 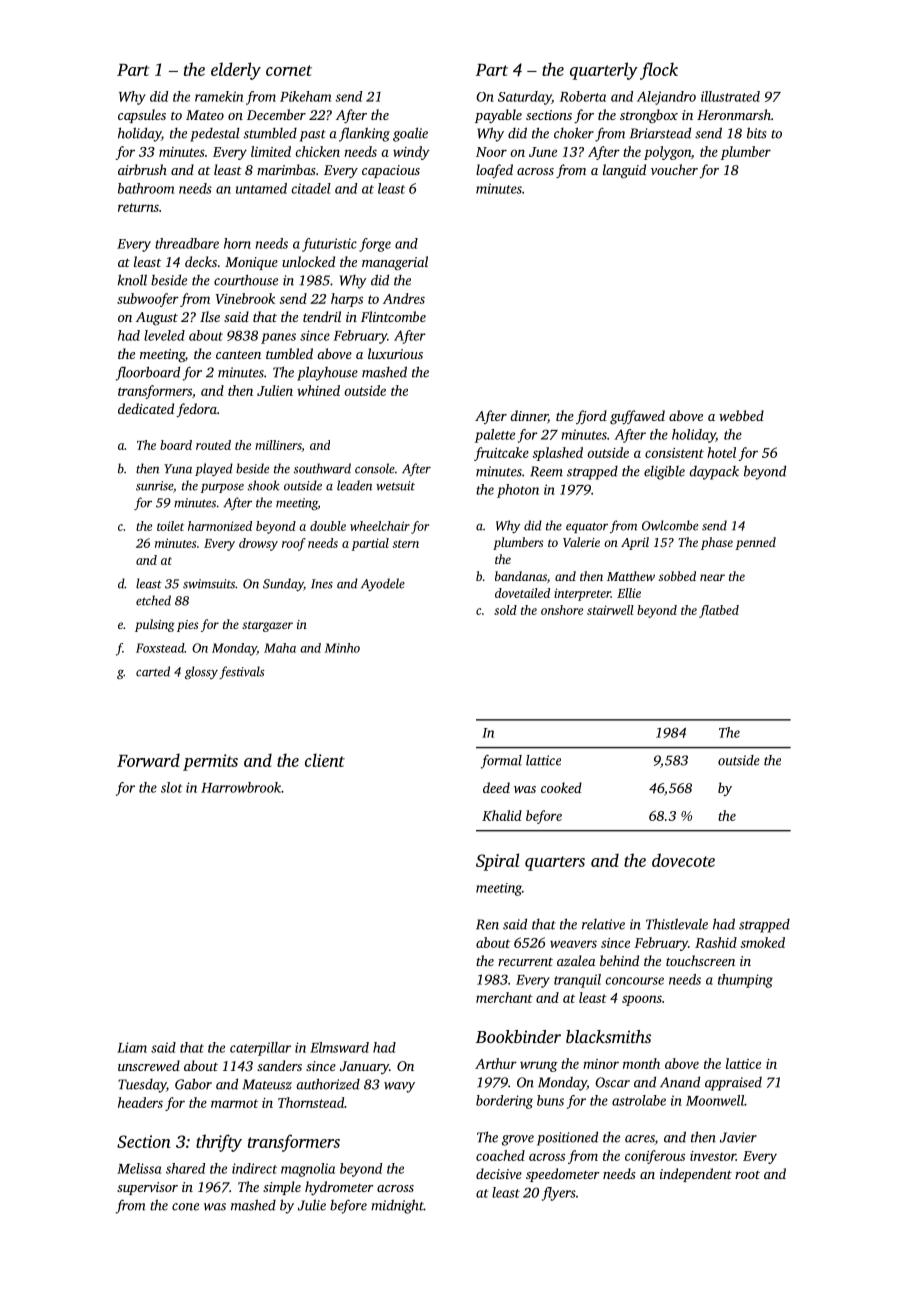 I want to click on console, so click(x=375, y=468).
